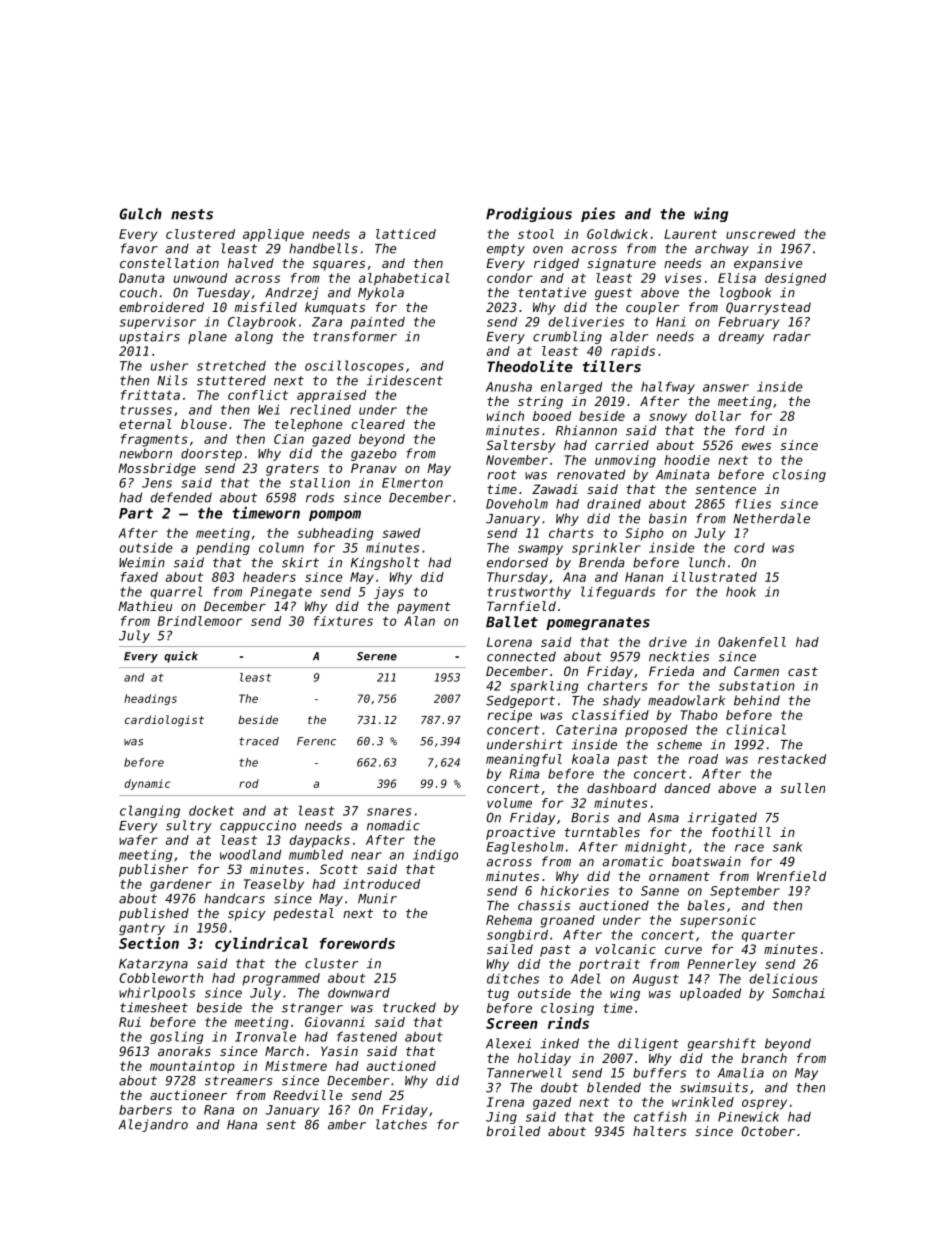  Describe the element at coordinates (412, 483) in the image. I see `Elmerton` at that location.
